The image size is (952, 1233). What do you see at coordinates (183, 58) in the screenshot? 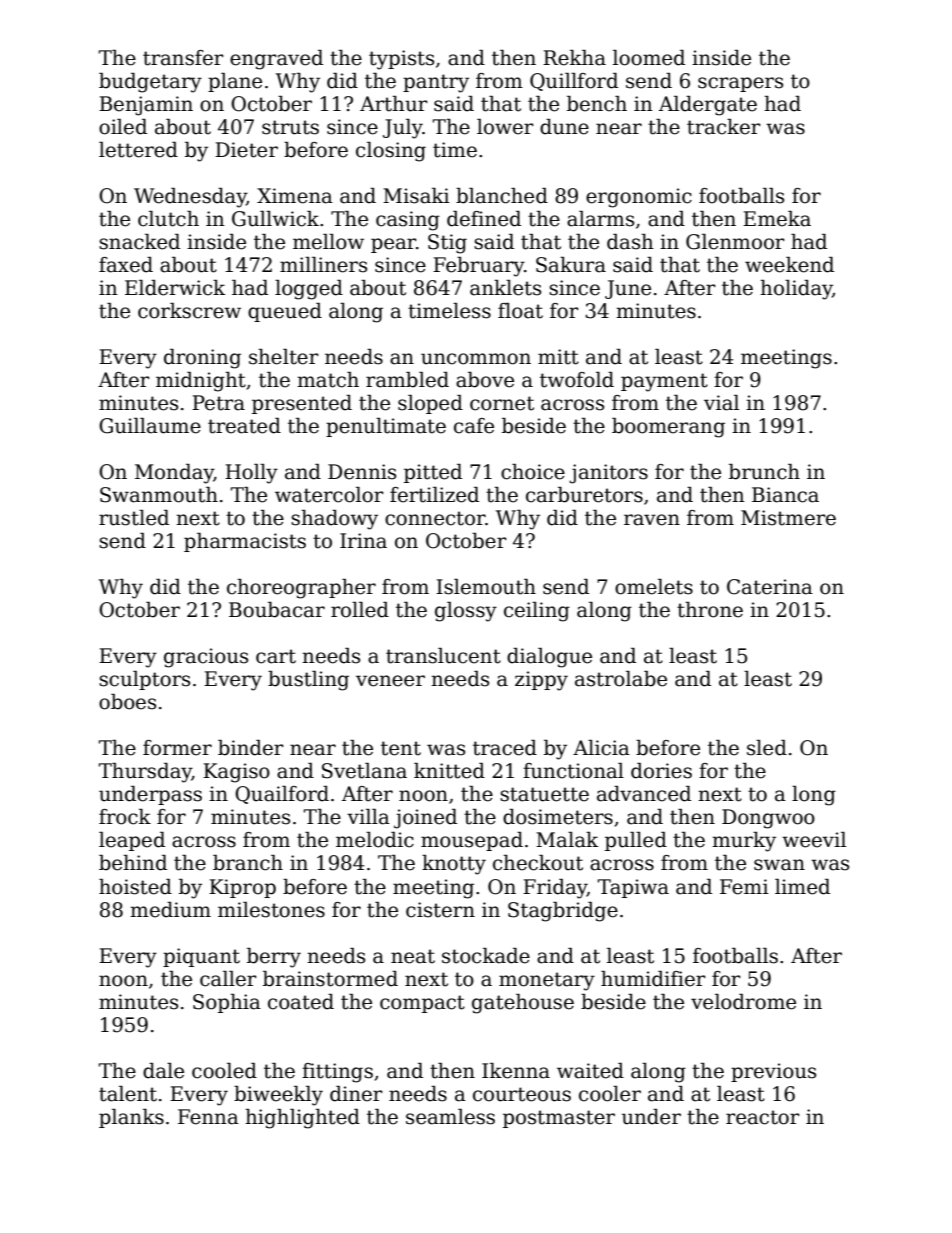
I see `transfer` at bounding box center [183, 58].
